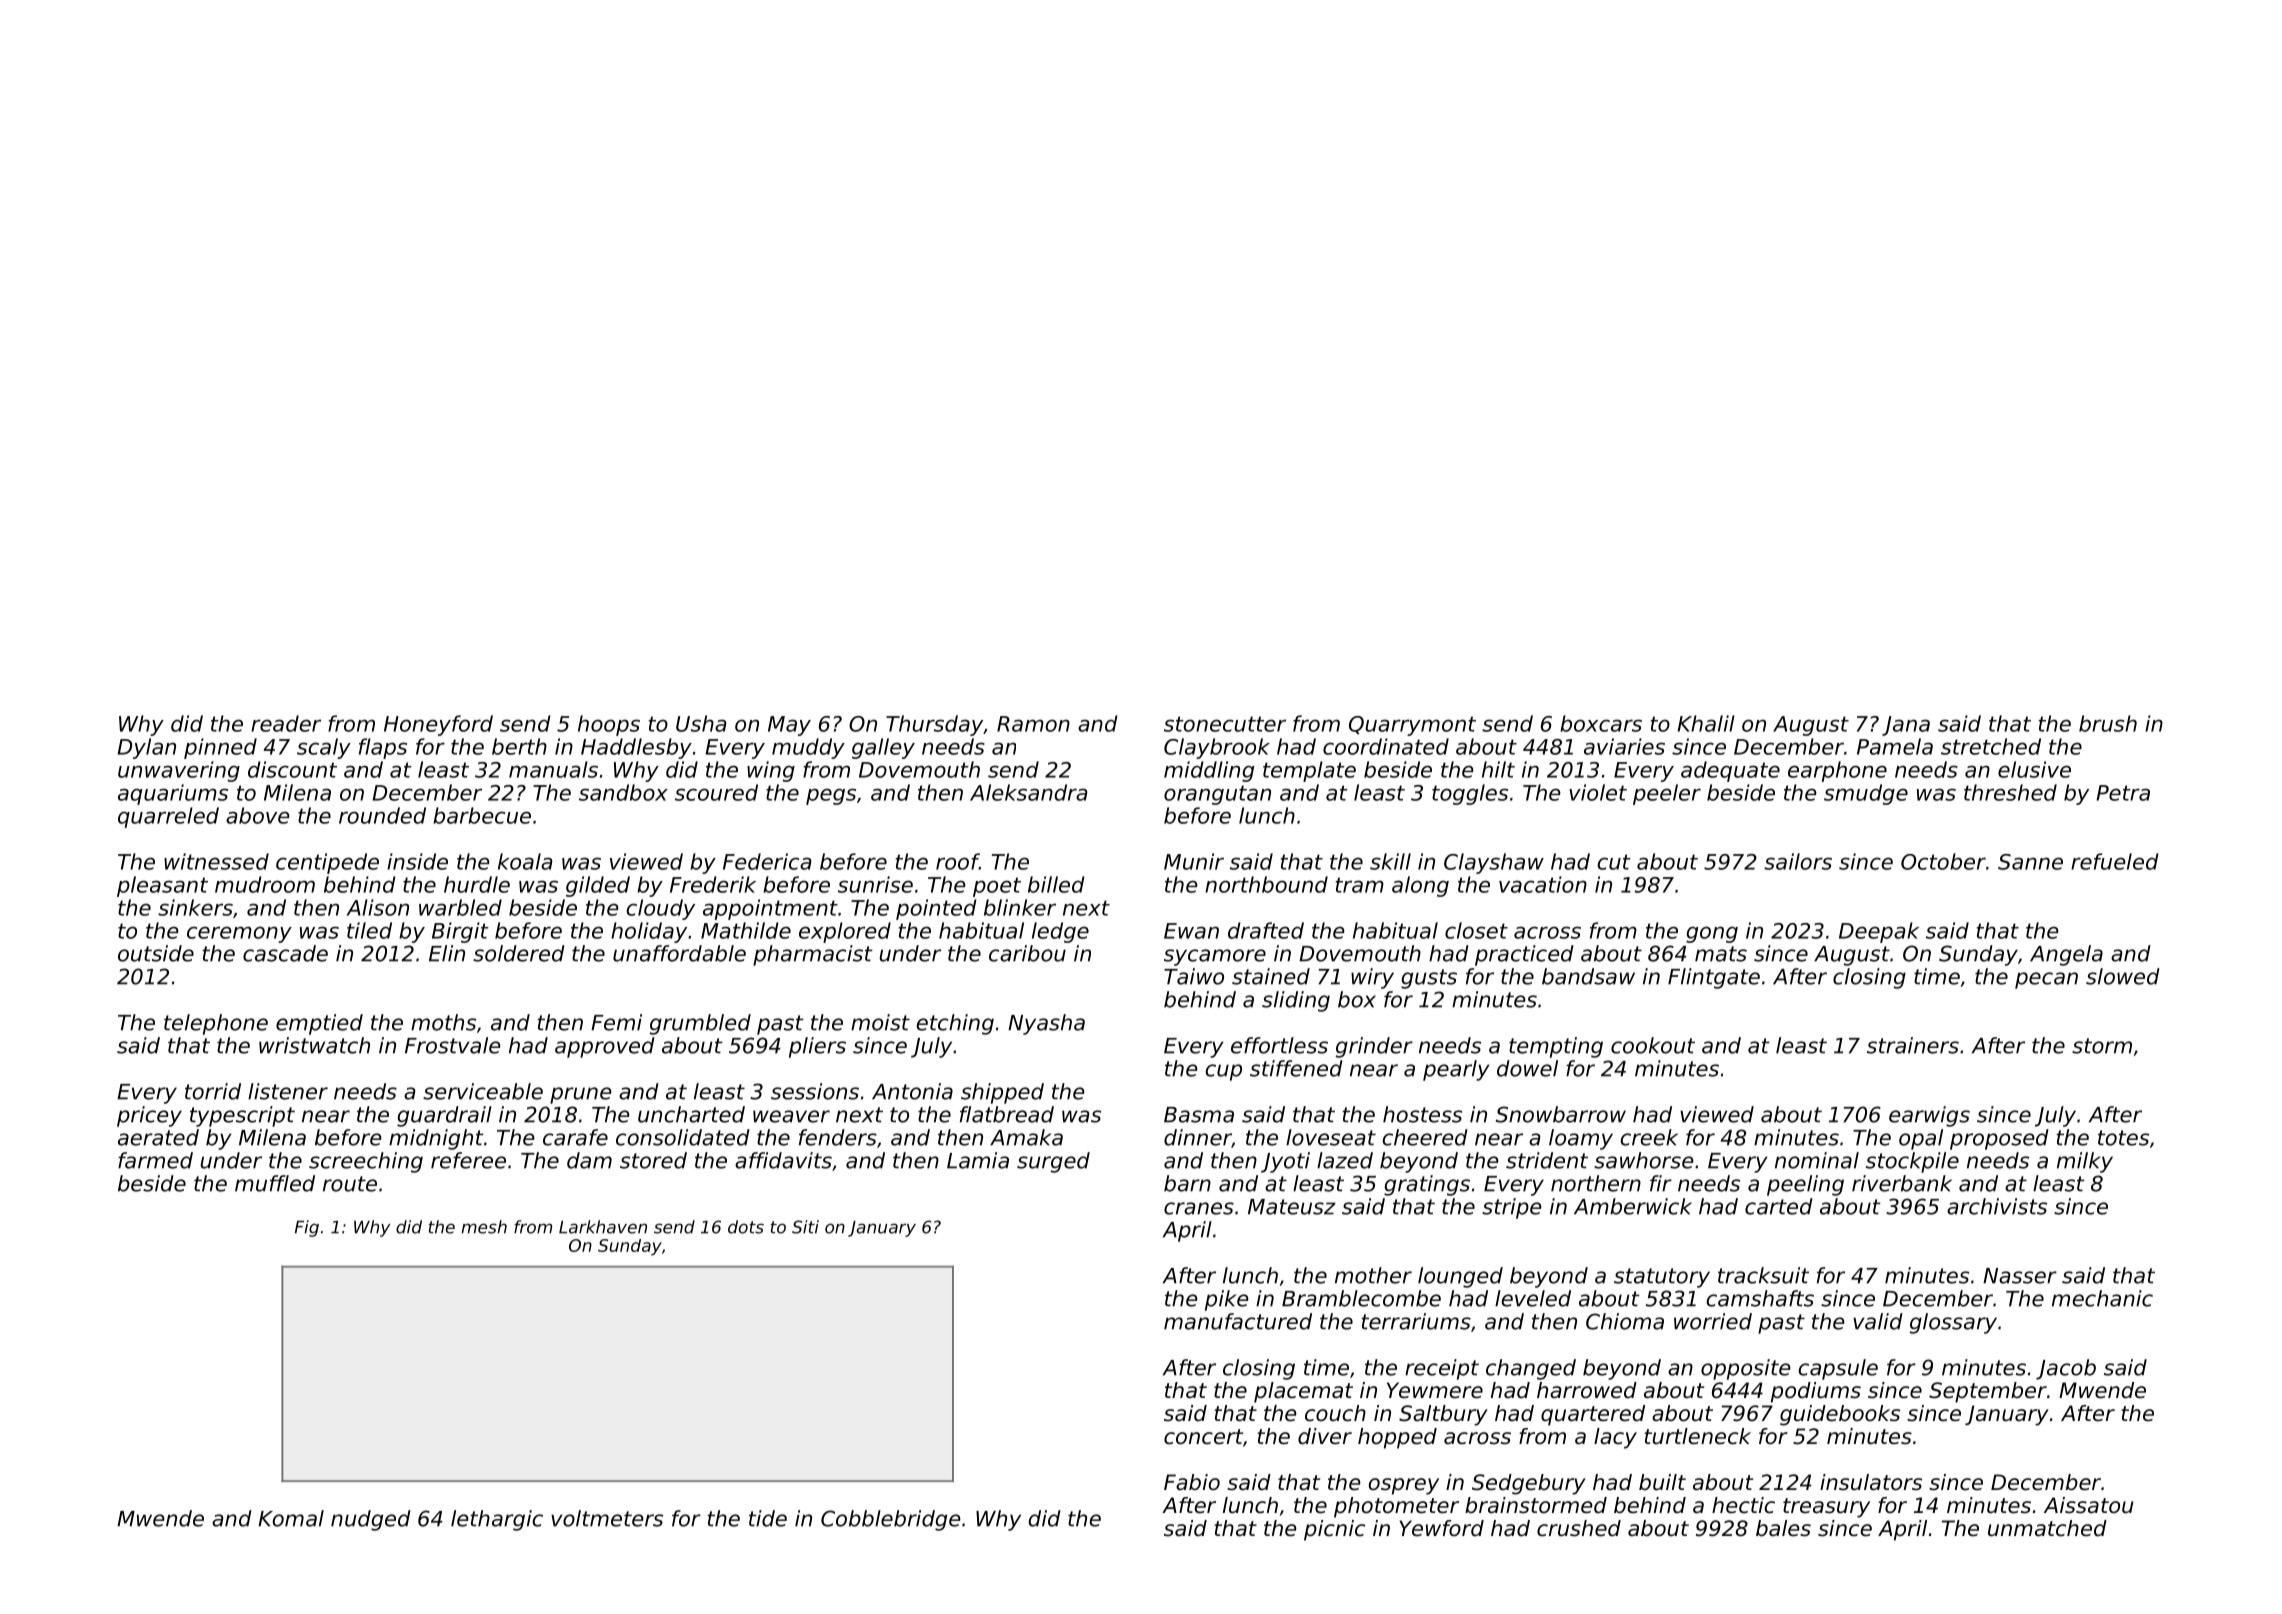 This page has width=2282, height=1614. I want to click on Petra, so click(2123, 793).
